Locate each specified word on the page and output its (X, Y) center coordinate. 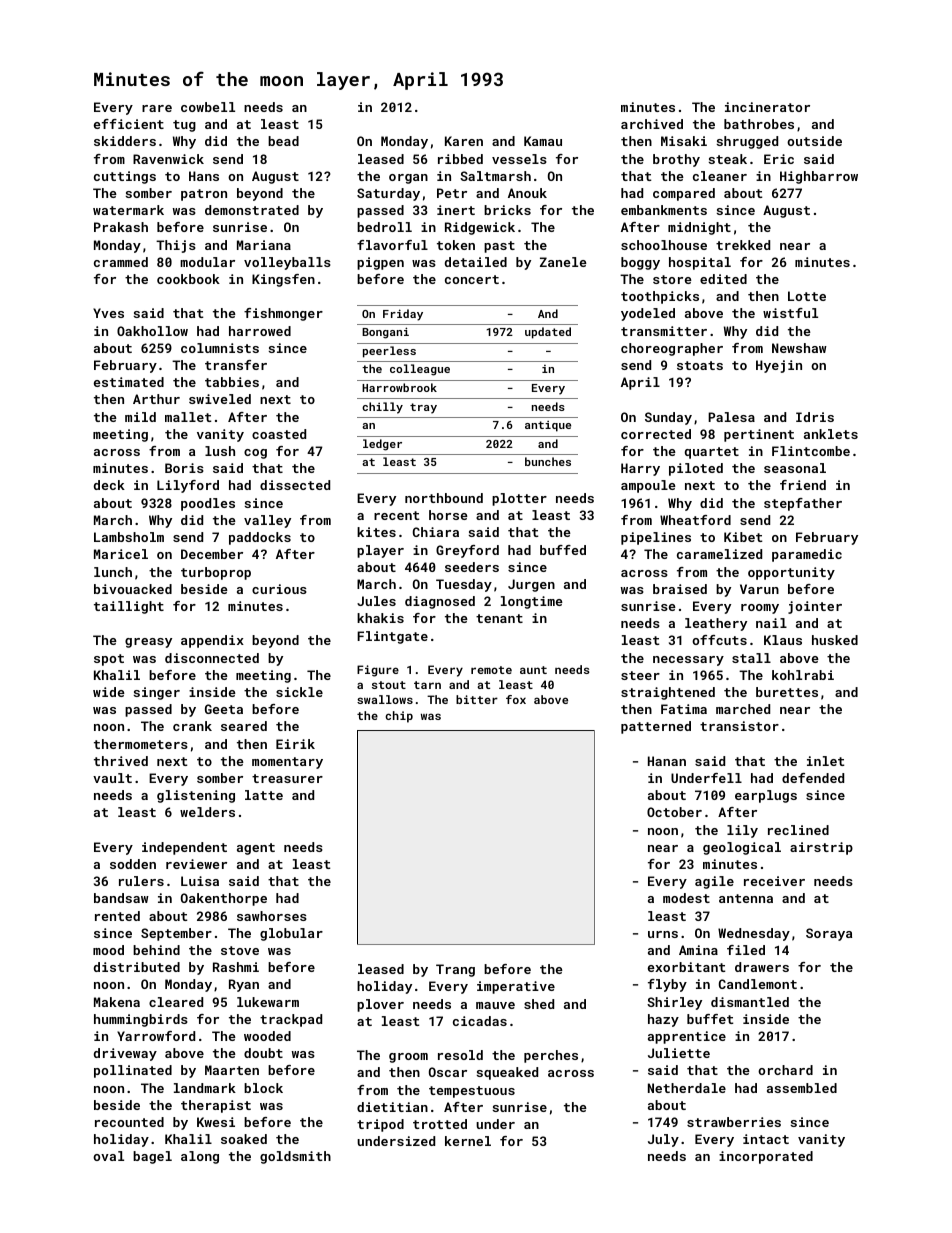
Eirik (295, 744)
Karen (464, 141)
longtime (532, 602)
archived (652, 124)
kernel (468, 1141)
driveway (125, 1054)
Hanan (667, 761)
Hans (204, 176)
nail (771, 623)
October (674, 812)
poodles (208, 504)
